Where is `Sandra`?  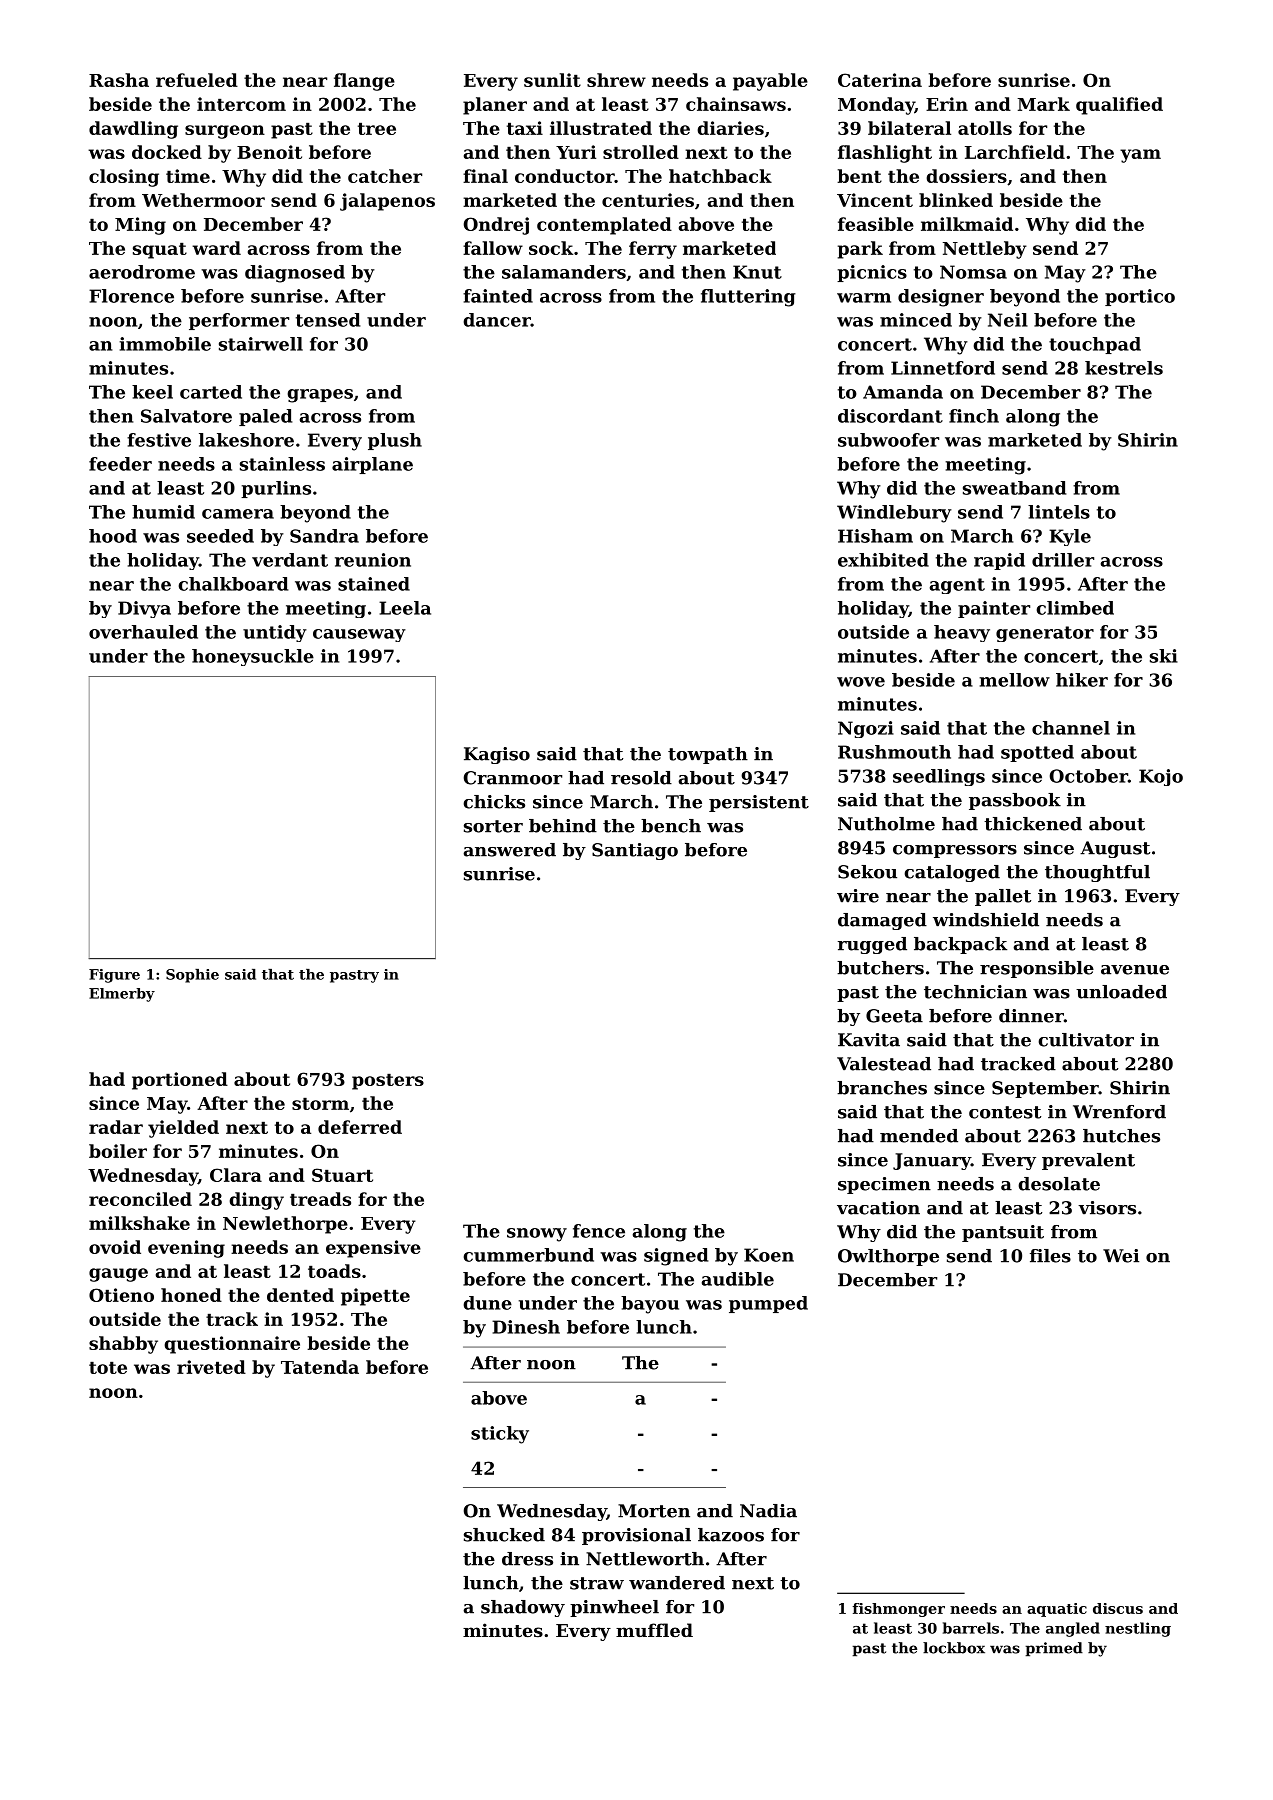
Sandra is located at coordinates (324, 536).
